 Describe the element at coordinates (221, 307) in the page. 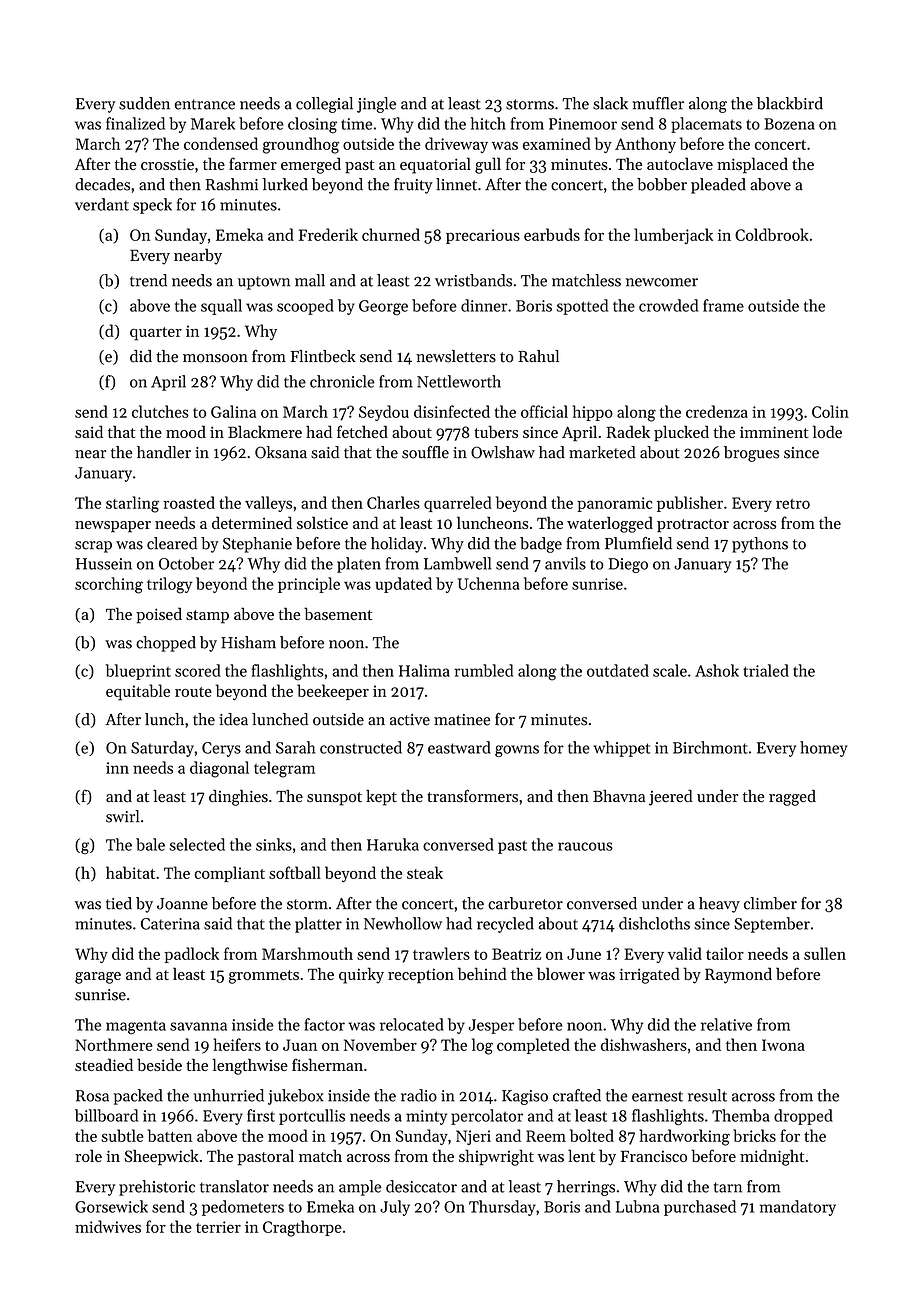

I see `squall` at that location.
